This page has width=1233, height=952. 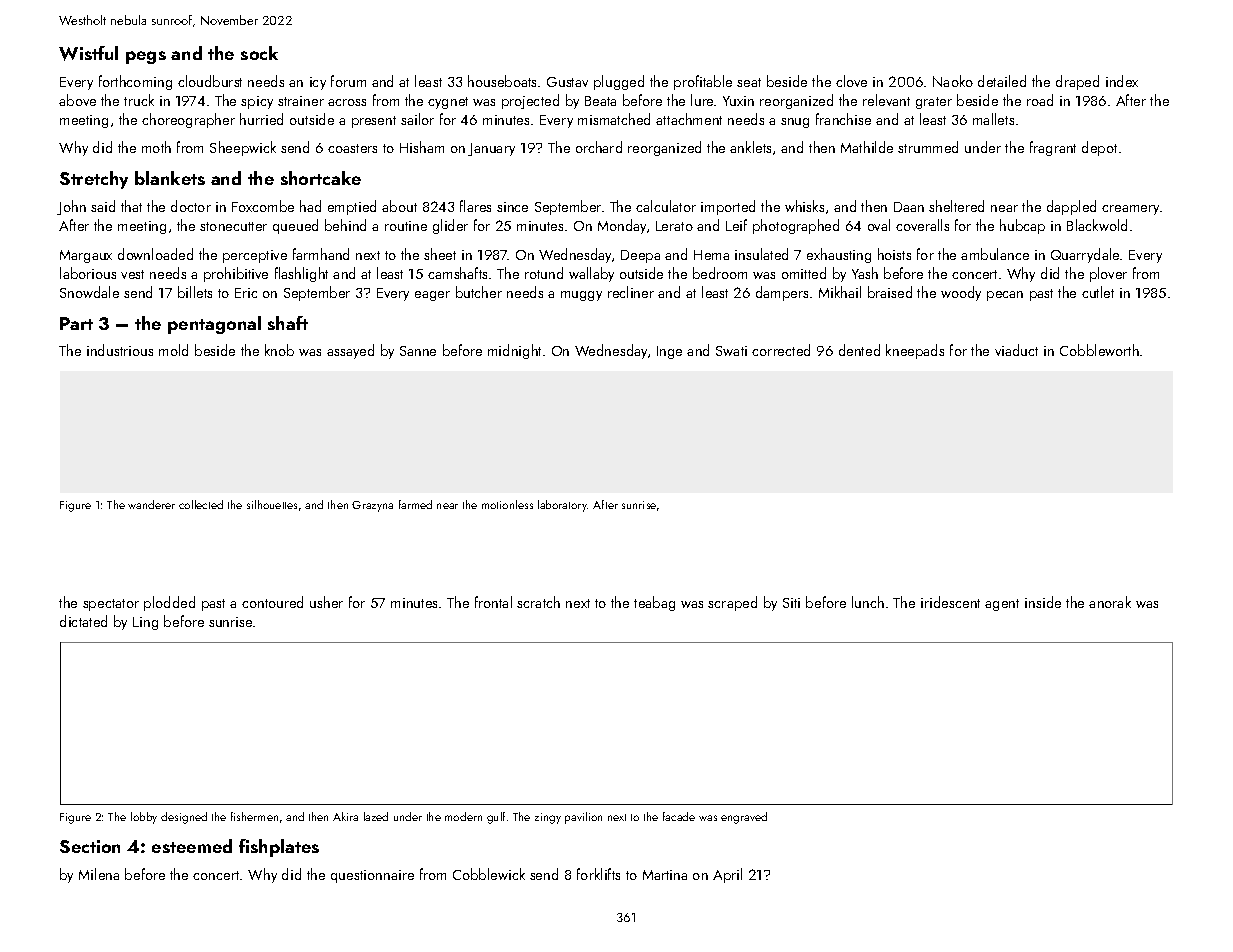 I want to click on wanderer, so click(x=151, y=504).
